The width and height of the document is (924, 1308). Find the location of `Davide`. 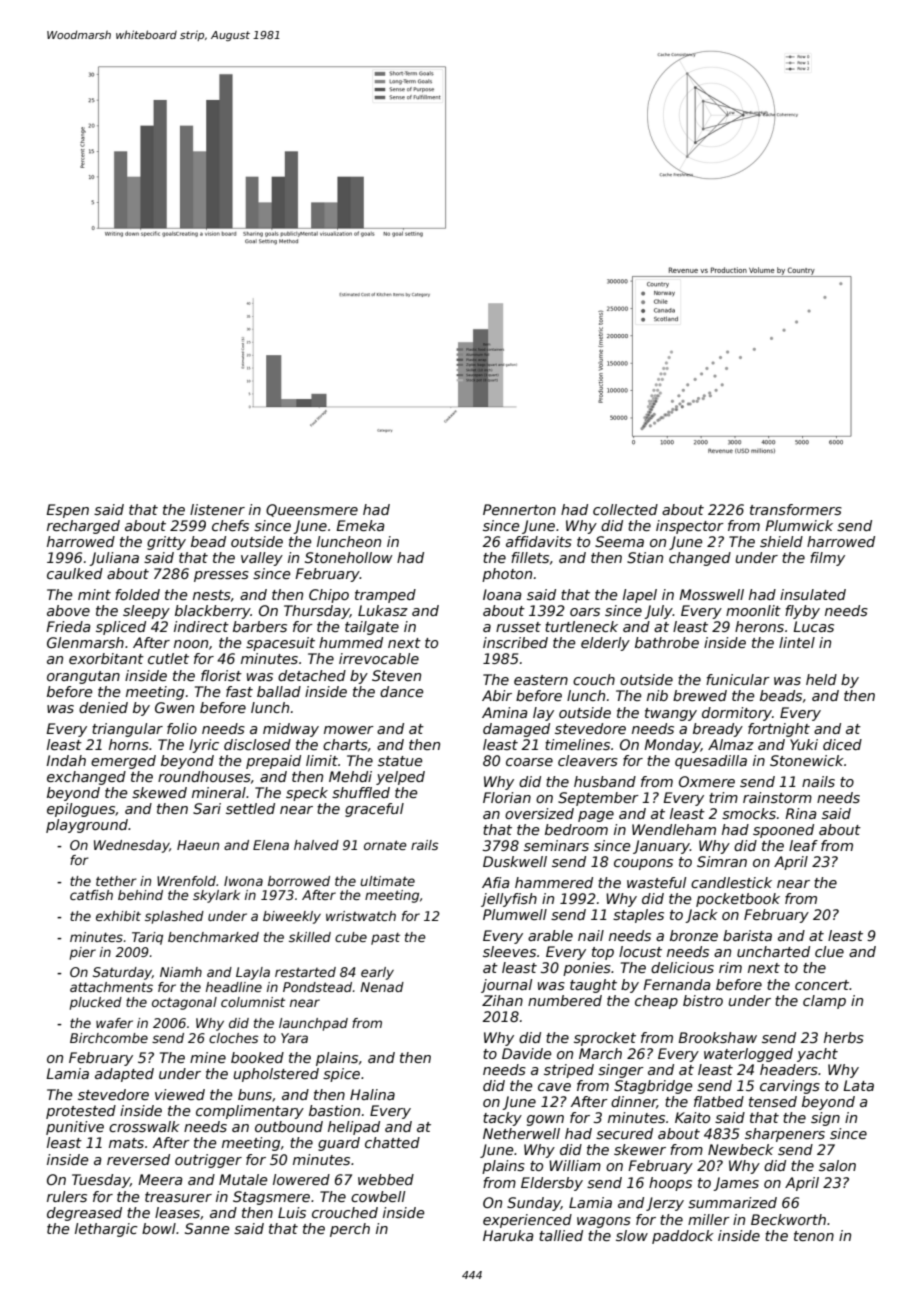

Davide is located at coordinates (526, 1053).
